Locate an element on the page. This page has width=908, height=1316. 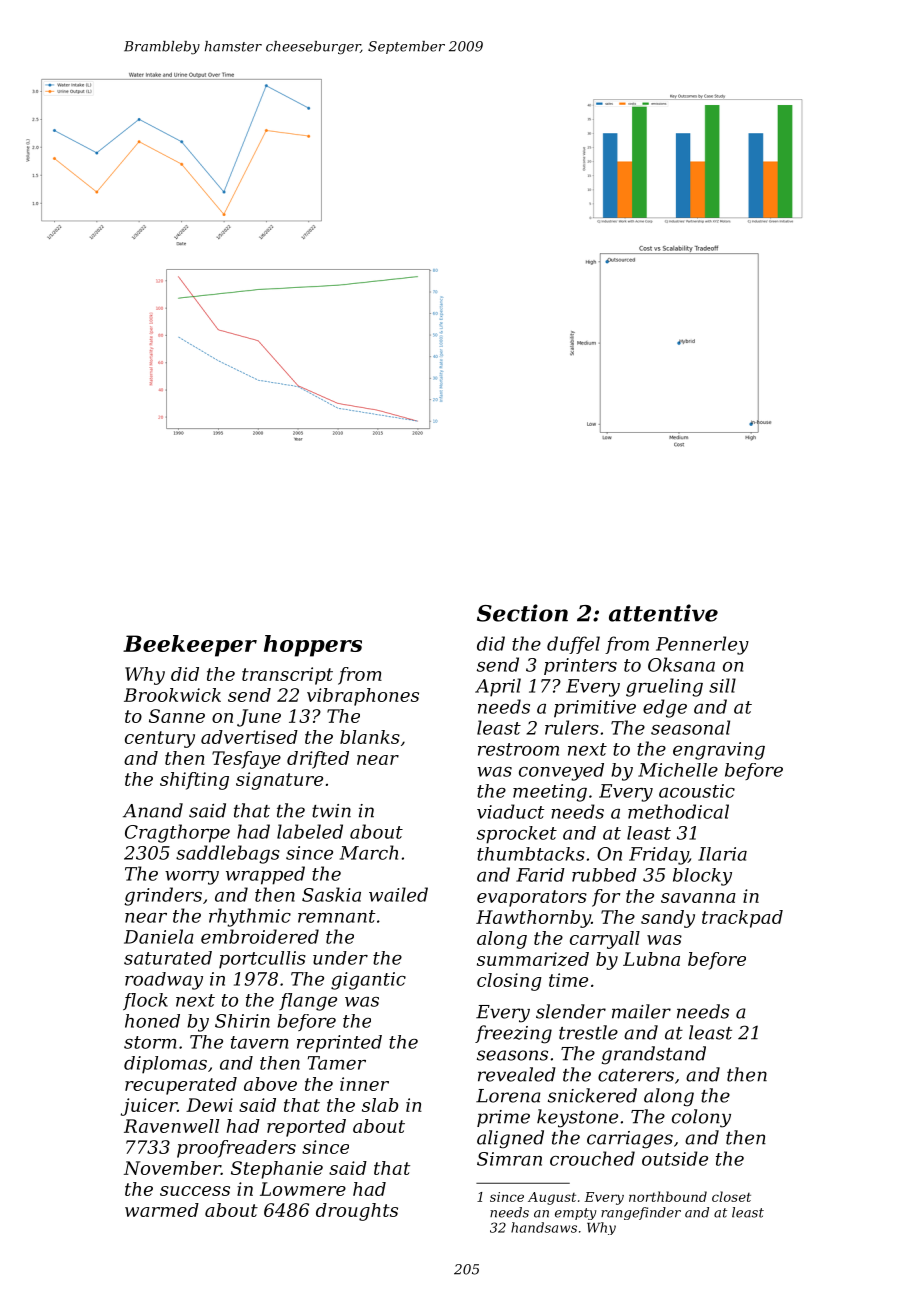
grandstand is located at coordinates (654, 1055).
